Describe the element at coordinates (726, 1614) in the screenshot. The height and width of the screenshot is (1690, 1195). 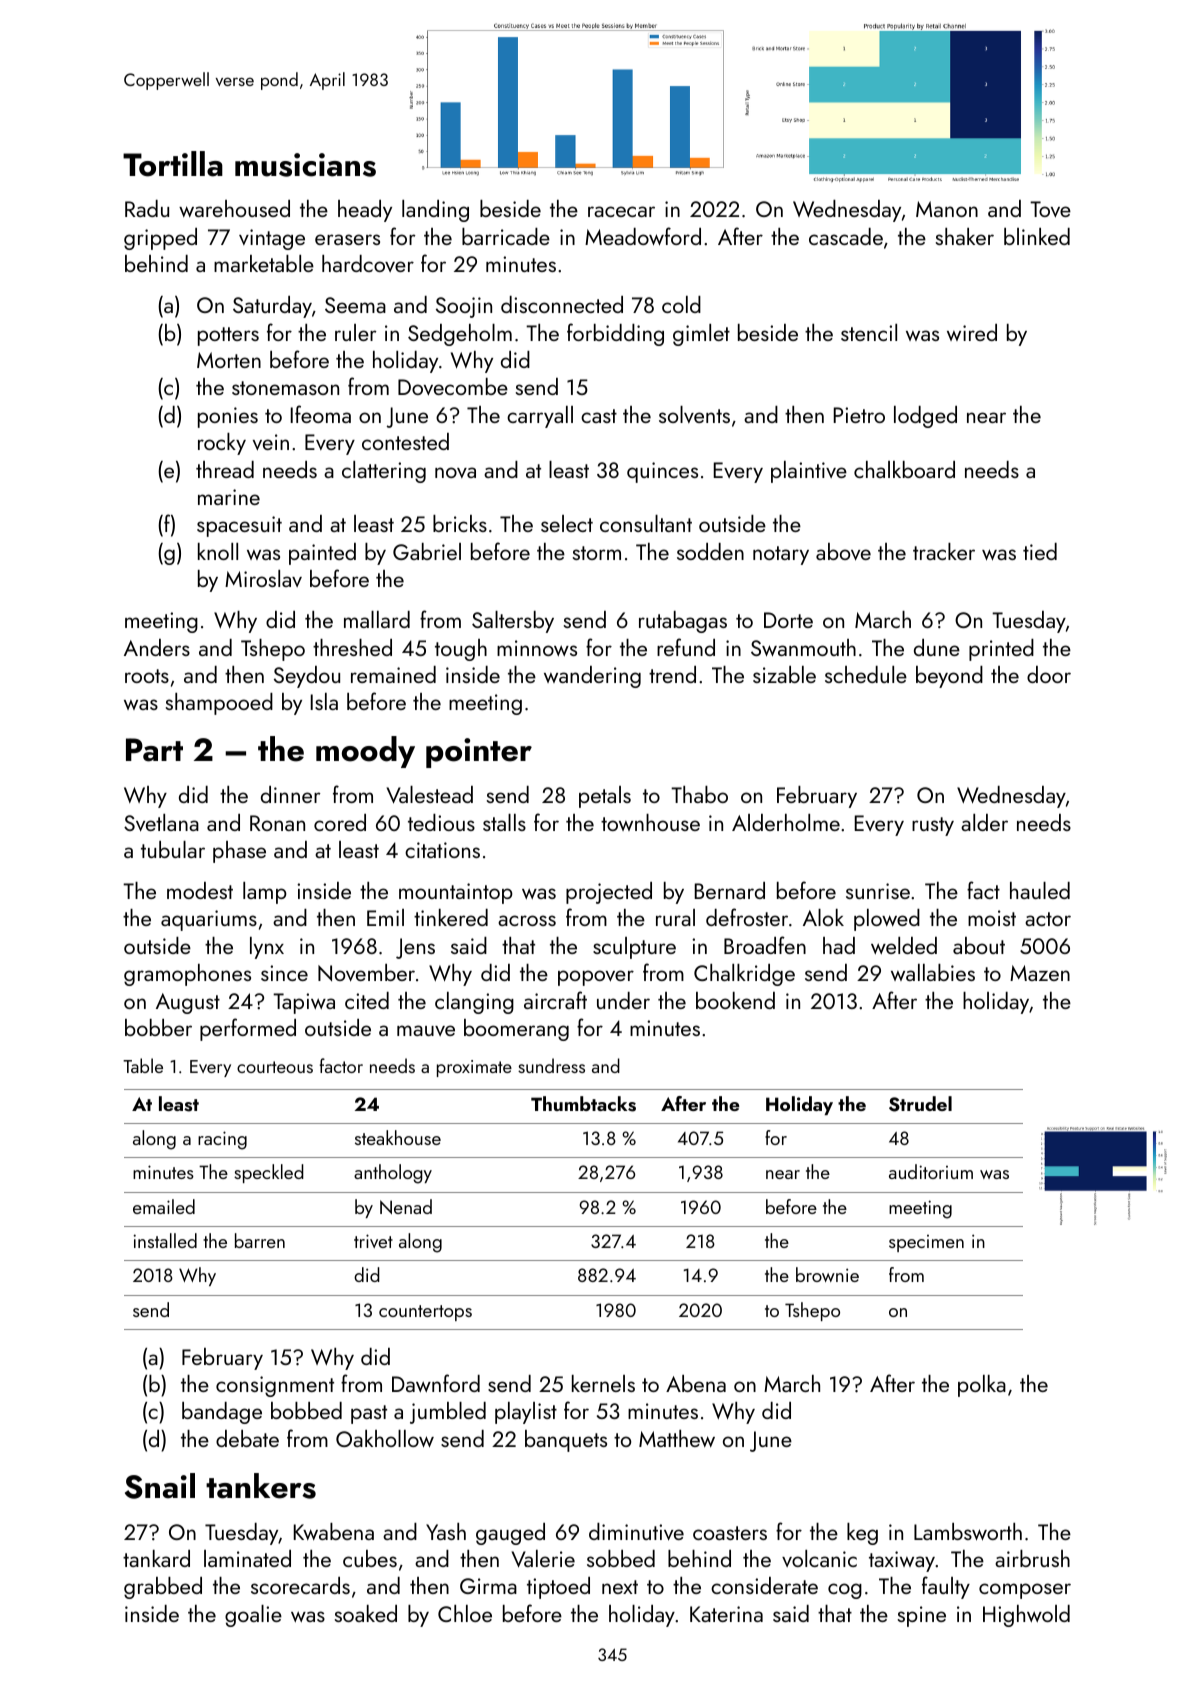
I see `Katerina` at that location.
